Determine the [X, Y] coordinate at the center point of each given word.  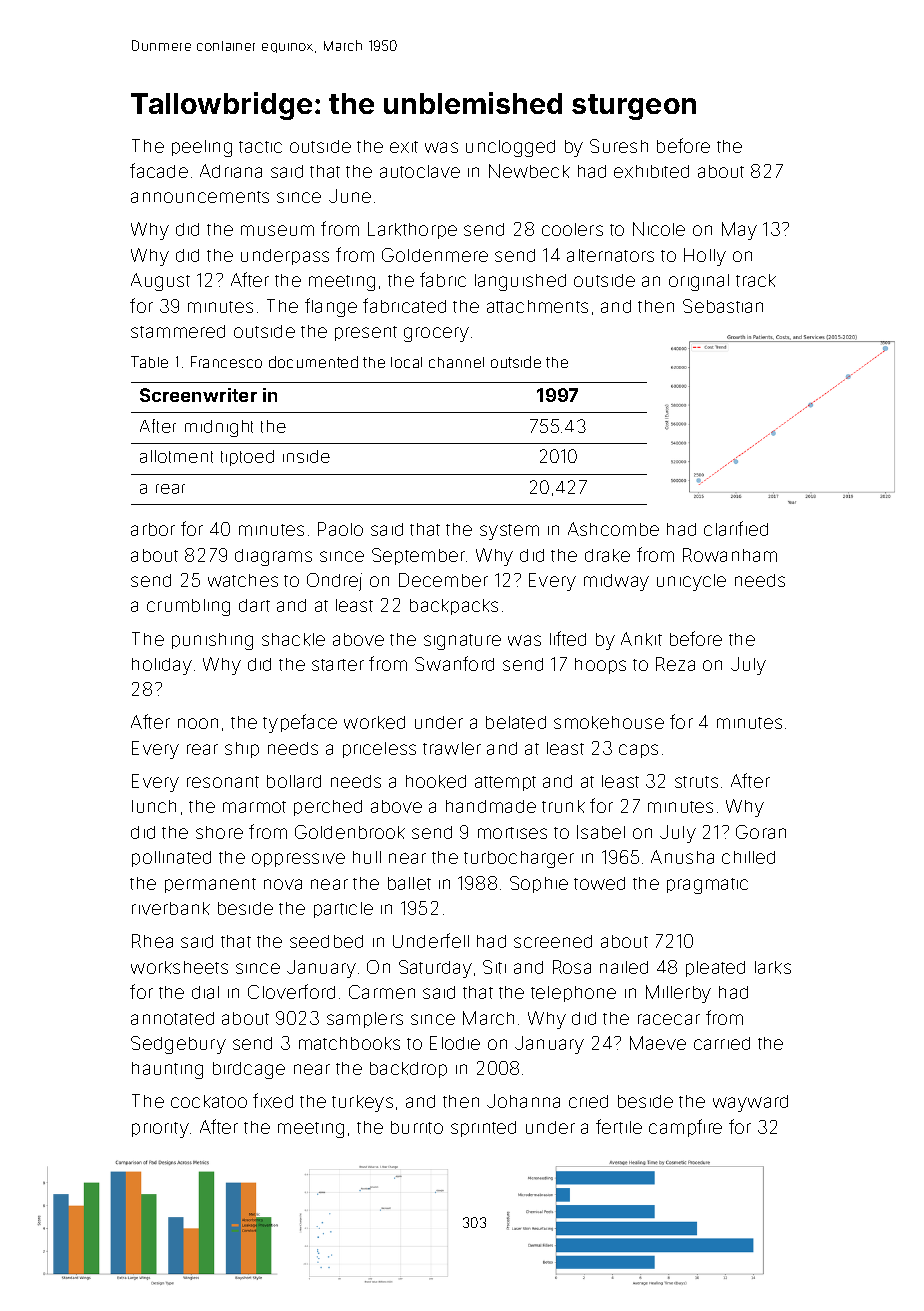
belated [516, 722]
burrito [417, 1127]
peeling [202, 148]
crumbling [188, 607]
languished [520, 282]
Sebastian [723, 306]
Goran [761, 832]
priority [160, 1130]
